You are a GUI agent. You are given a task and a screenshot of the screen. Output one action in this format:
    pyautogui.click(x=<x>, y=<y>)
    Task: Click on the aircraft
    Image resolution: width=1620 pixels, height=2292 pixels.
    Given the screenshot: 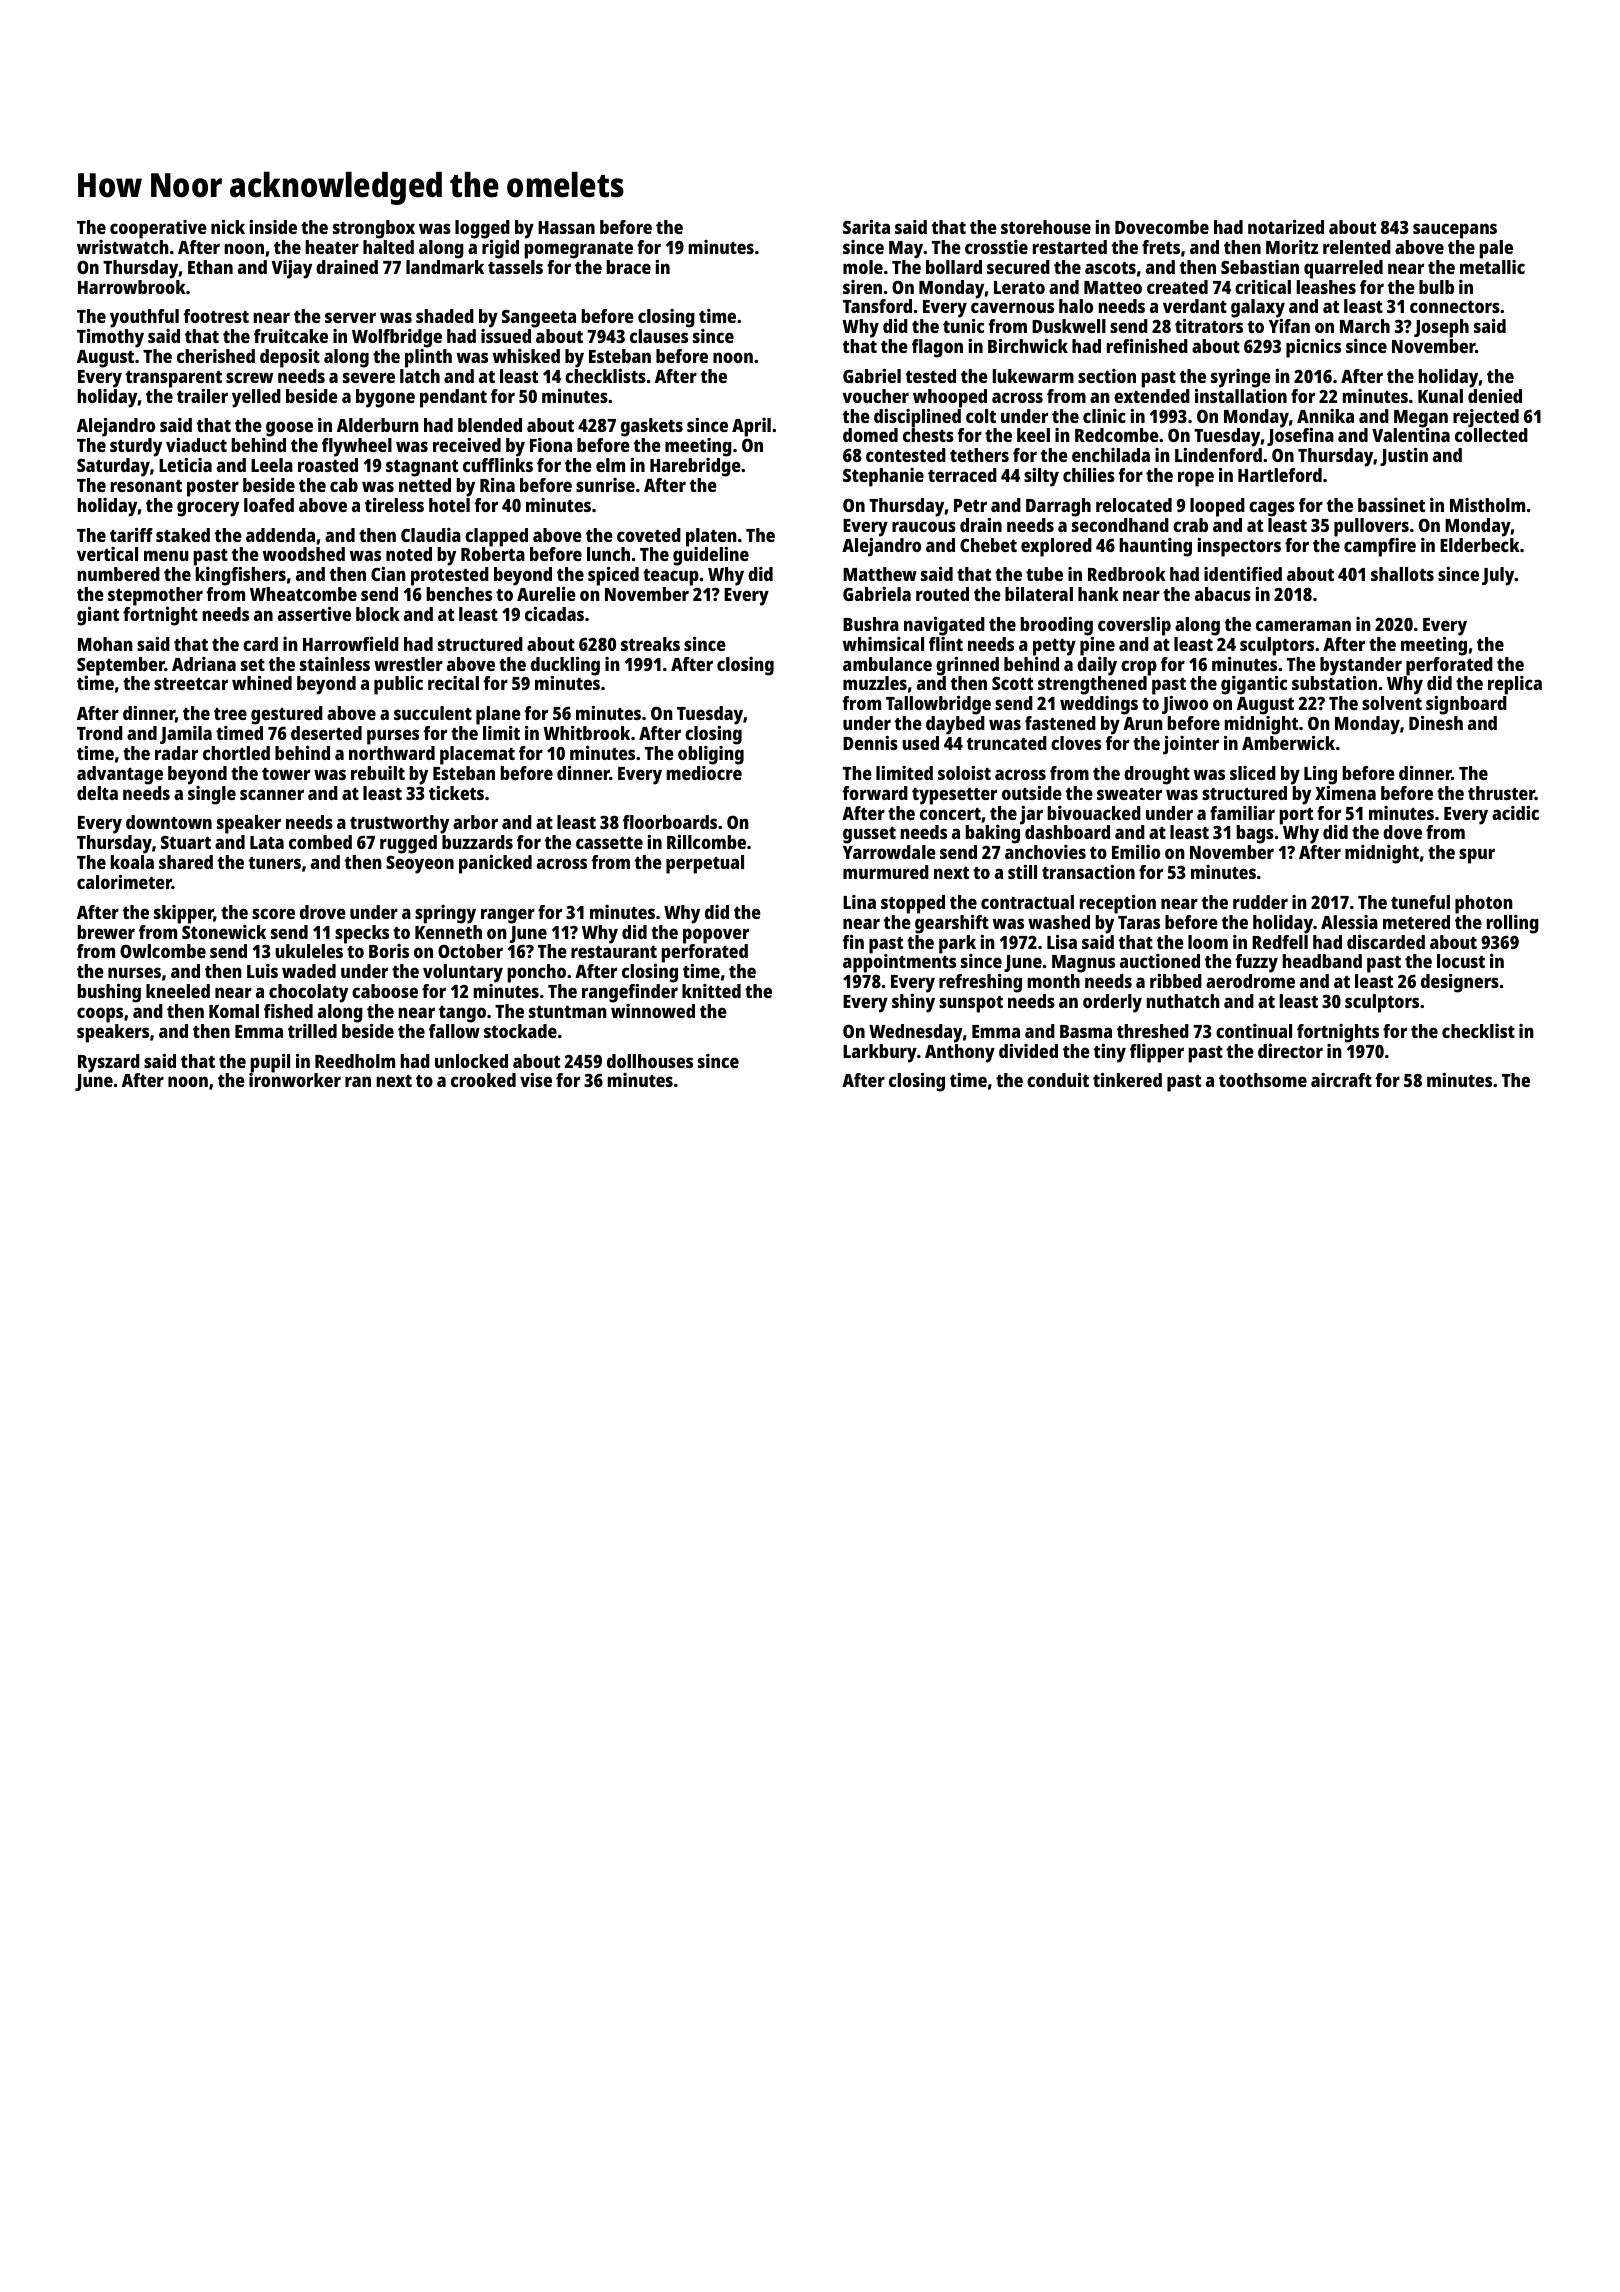 What is the action you would take?
    pyautogui.click(x=1341, y=1080)
